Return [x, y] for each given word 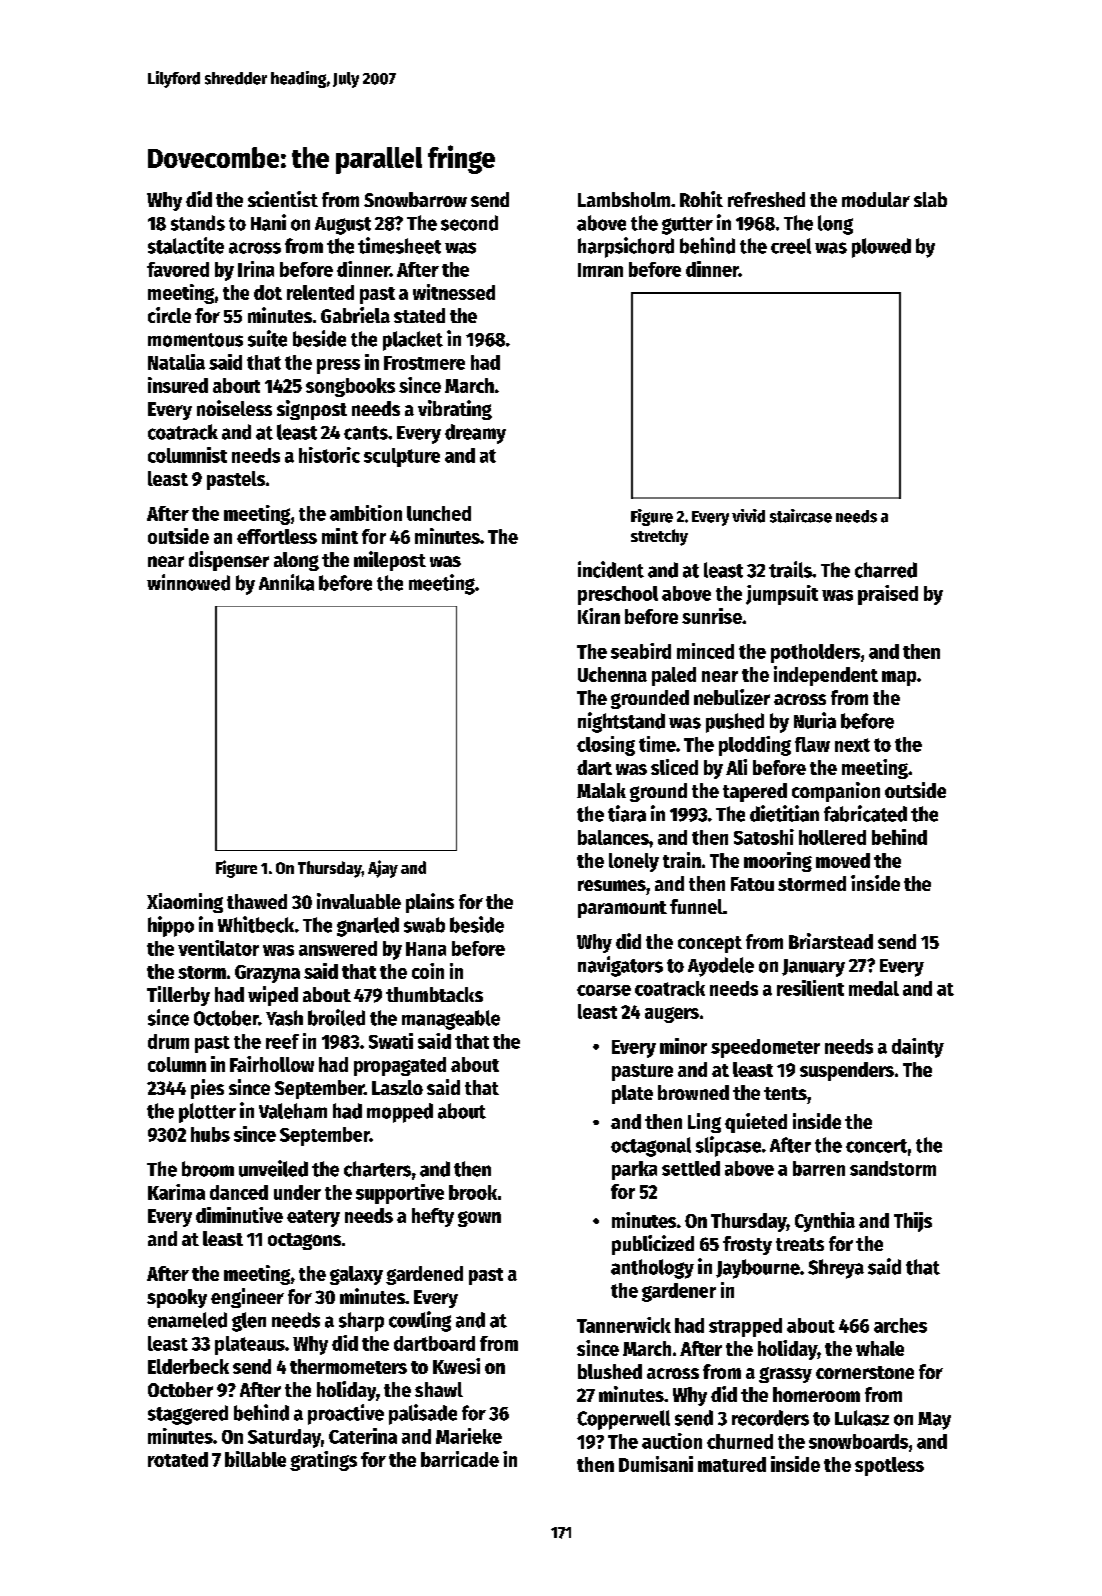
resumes [612, 885]
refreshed [766, 199]
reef [282, 1041]
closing [606, 746]
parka [634, 1170]
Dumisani [656, 1464]
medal [874, 988]
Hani [268, 222]
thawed [257, 901]
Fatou [752, 884]
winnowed [188, 582]
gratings [323, 1461]
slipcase [728, 1146]
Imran [600, 270]
